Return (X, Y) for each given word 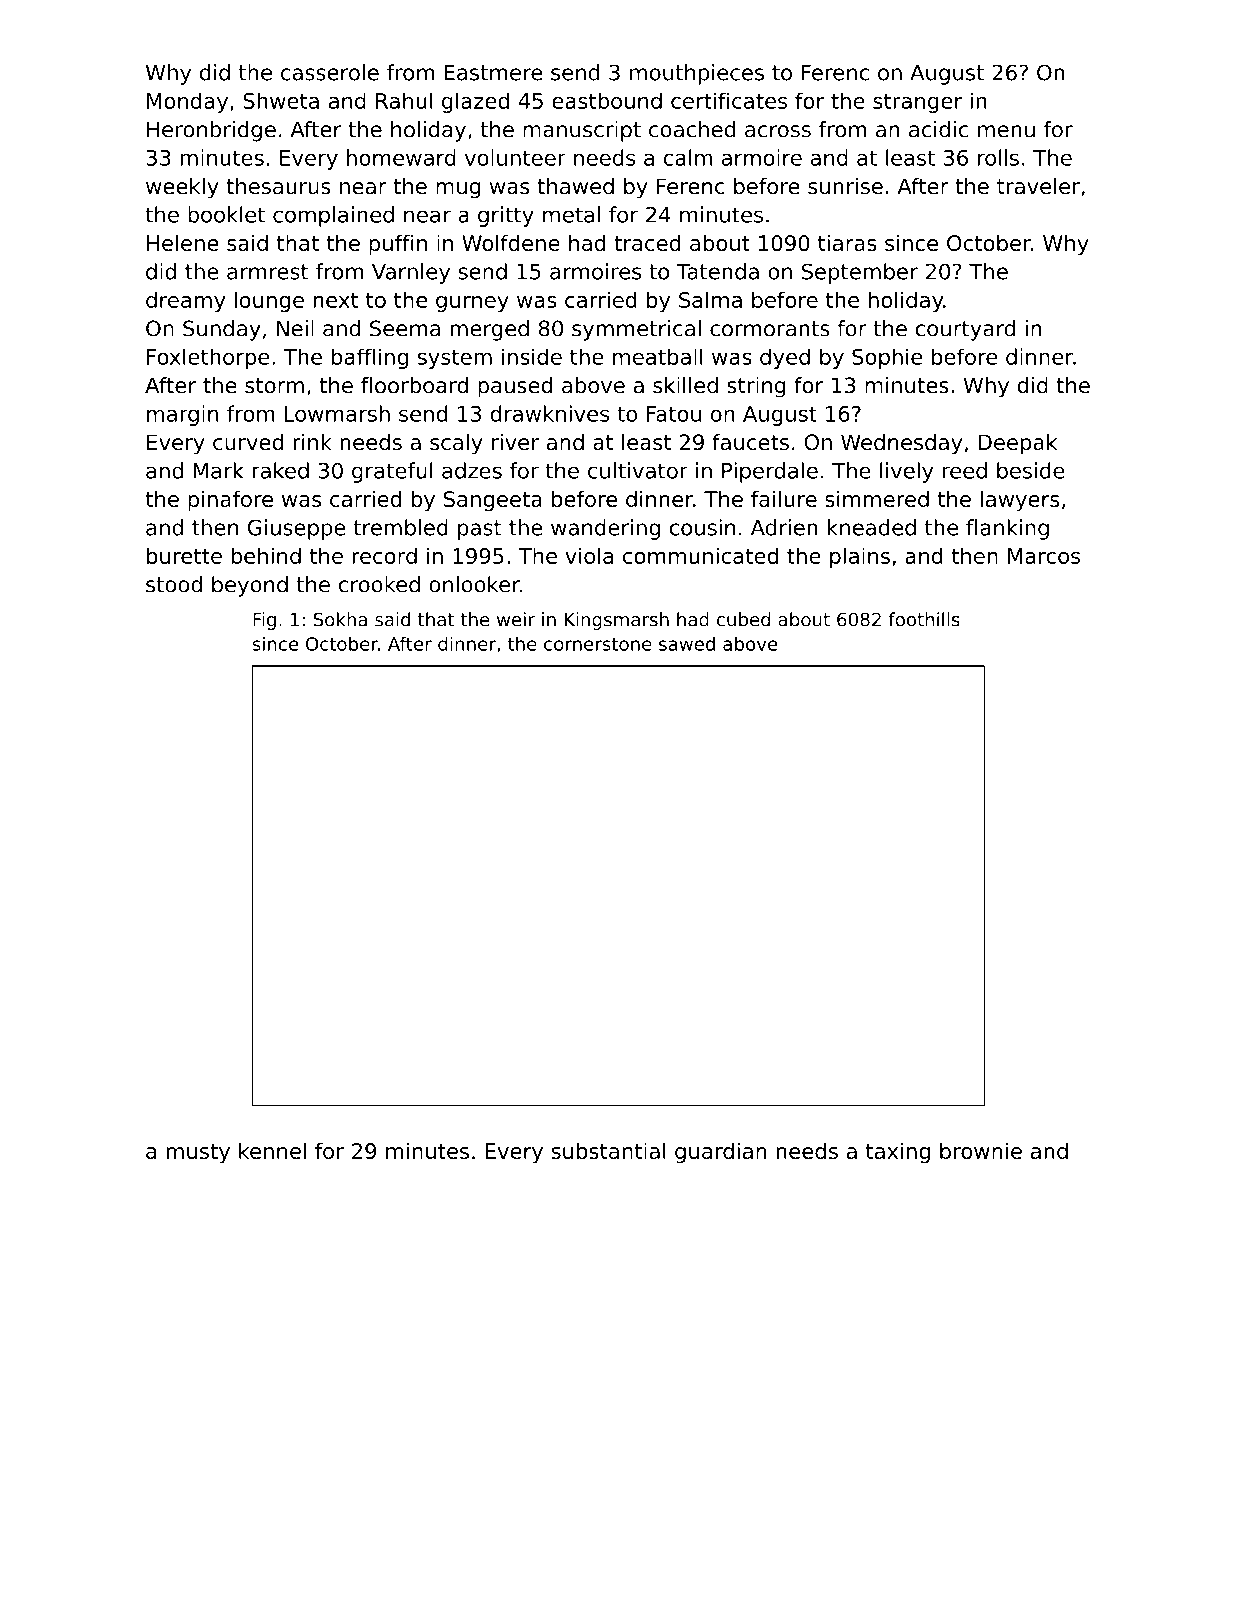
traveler (1038, 186)
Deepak (1017, 444)
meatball (658, 356)
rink (312, 442)
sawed (687, 644)
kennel (272, 1150)
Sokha (340, 619)
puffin (398, 245)
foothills (924, 619)
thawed (575, 186)
